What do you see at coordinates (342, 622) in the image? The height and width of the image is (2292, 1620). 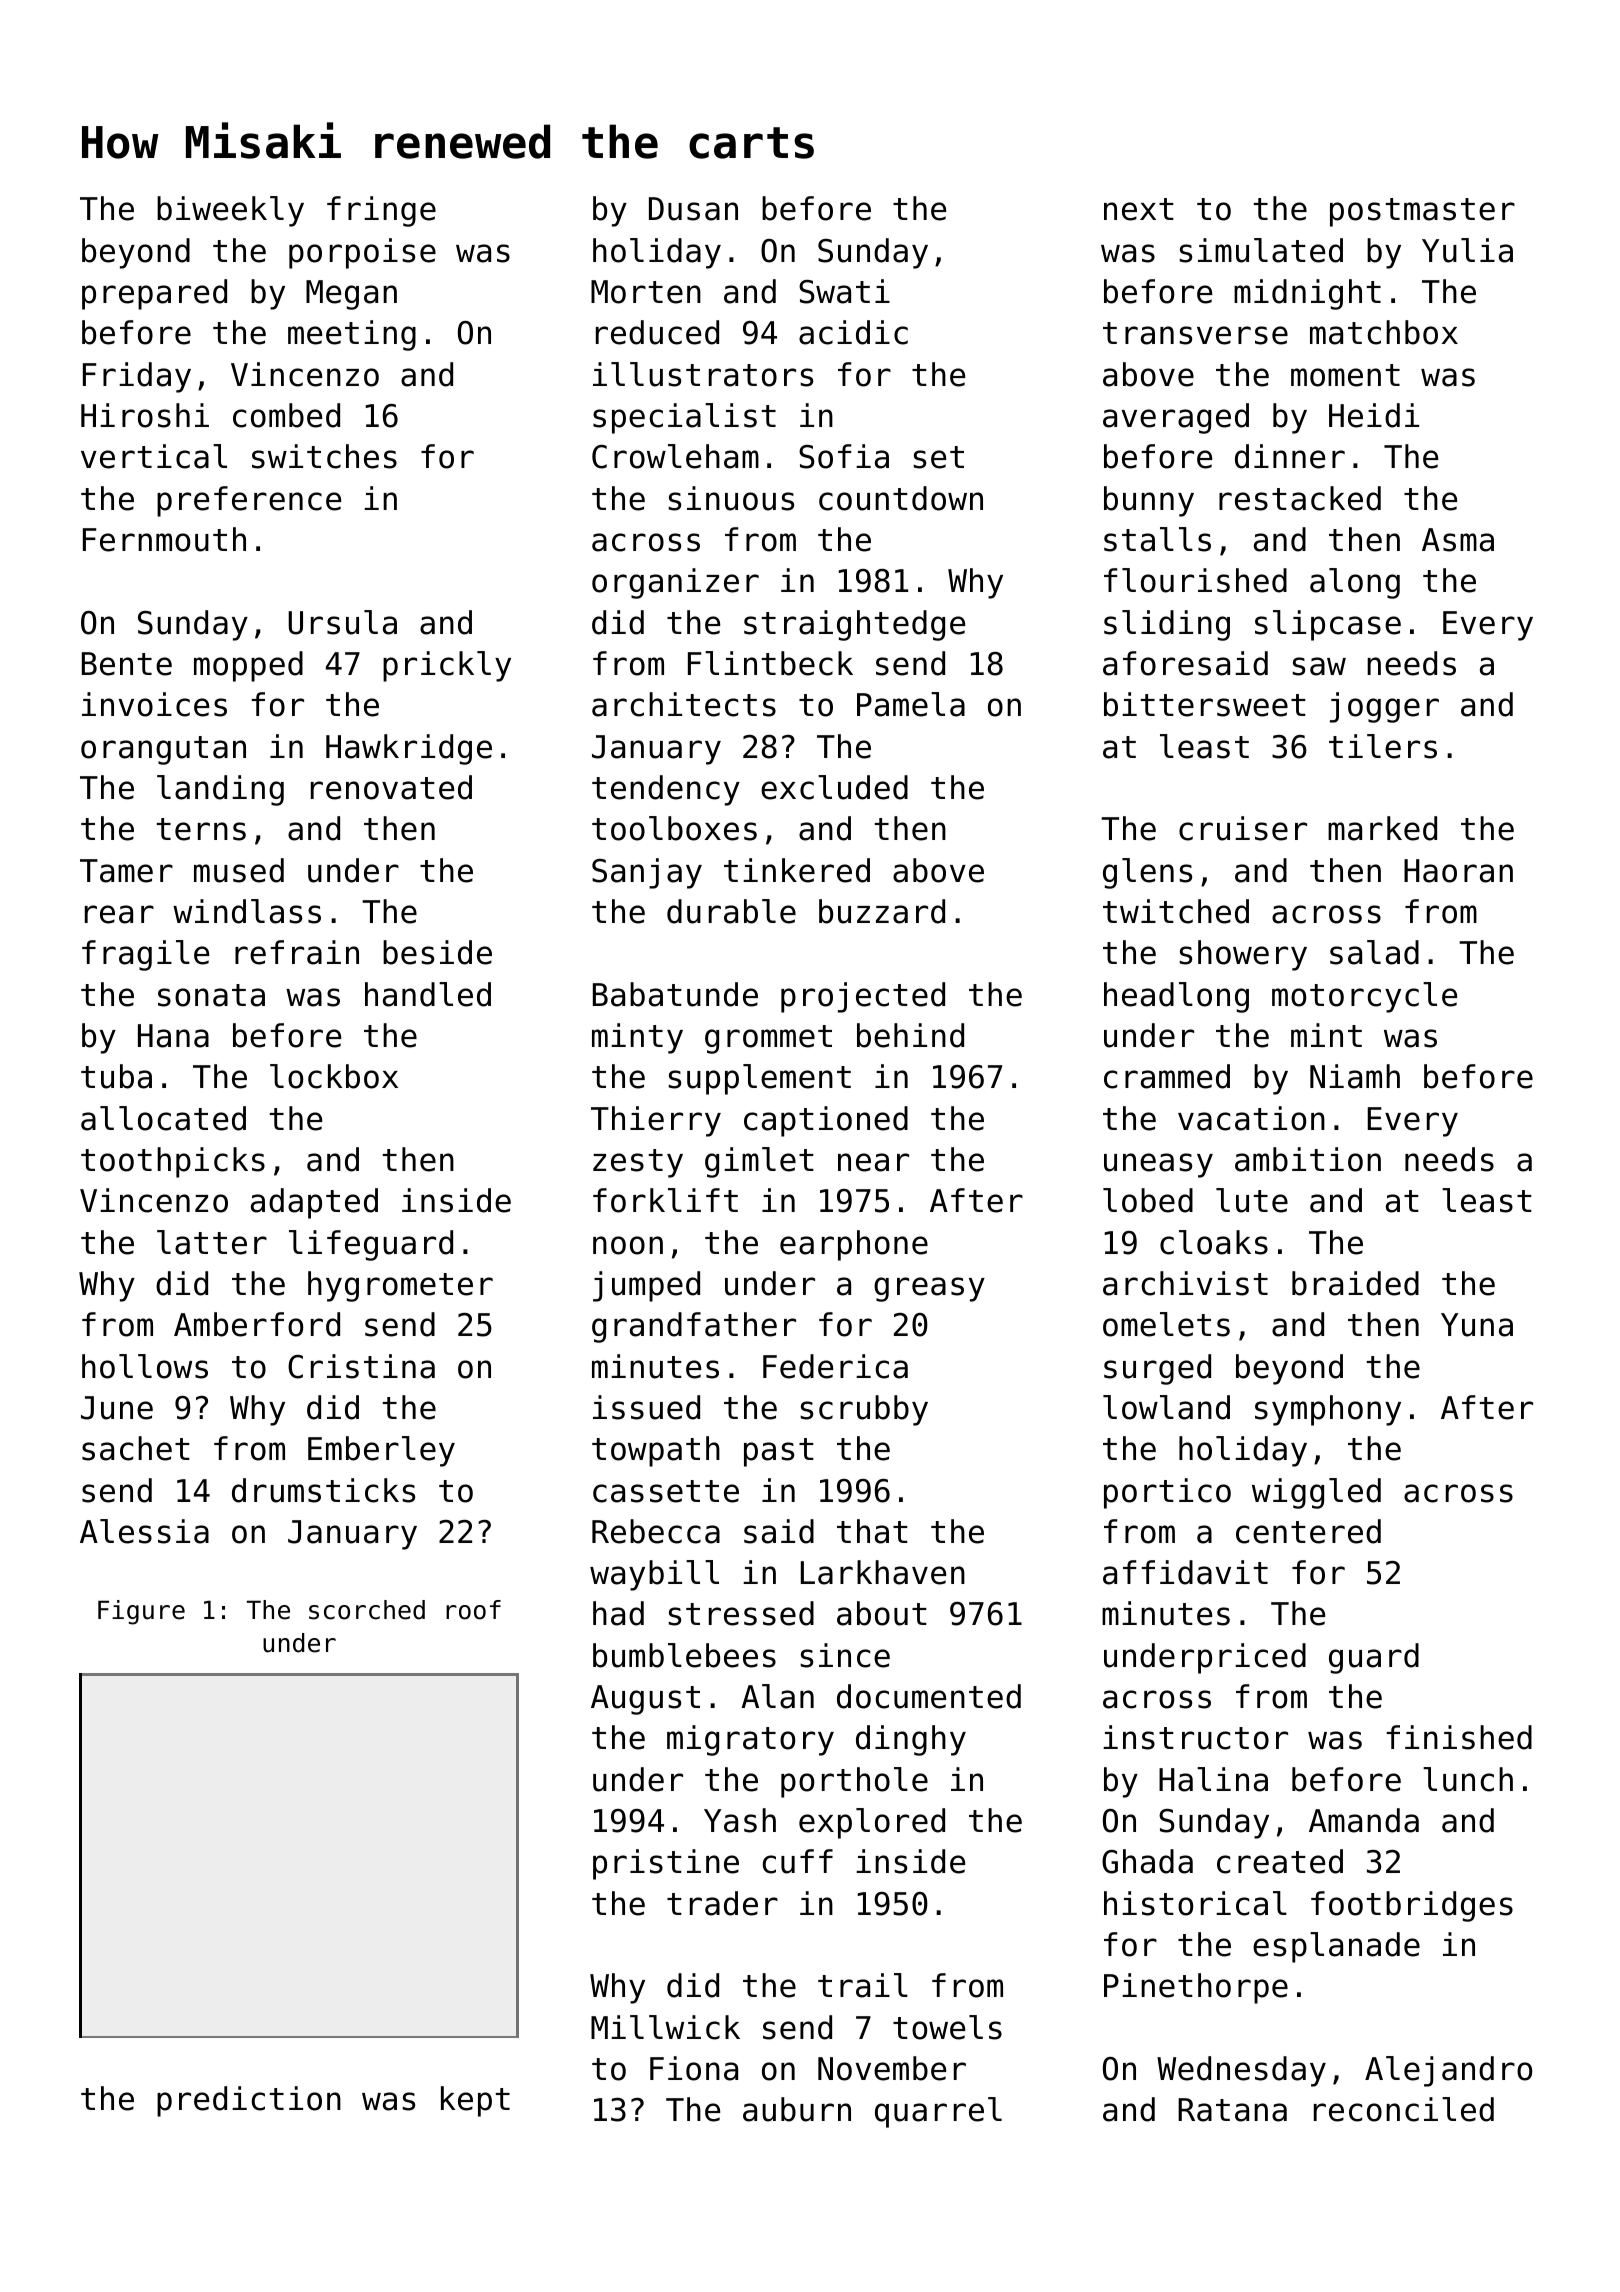 I see `Ursula` at bounding box center [342, 622].
